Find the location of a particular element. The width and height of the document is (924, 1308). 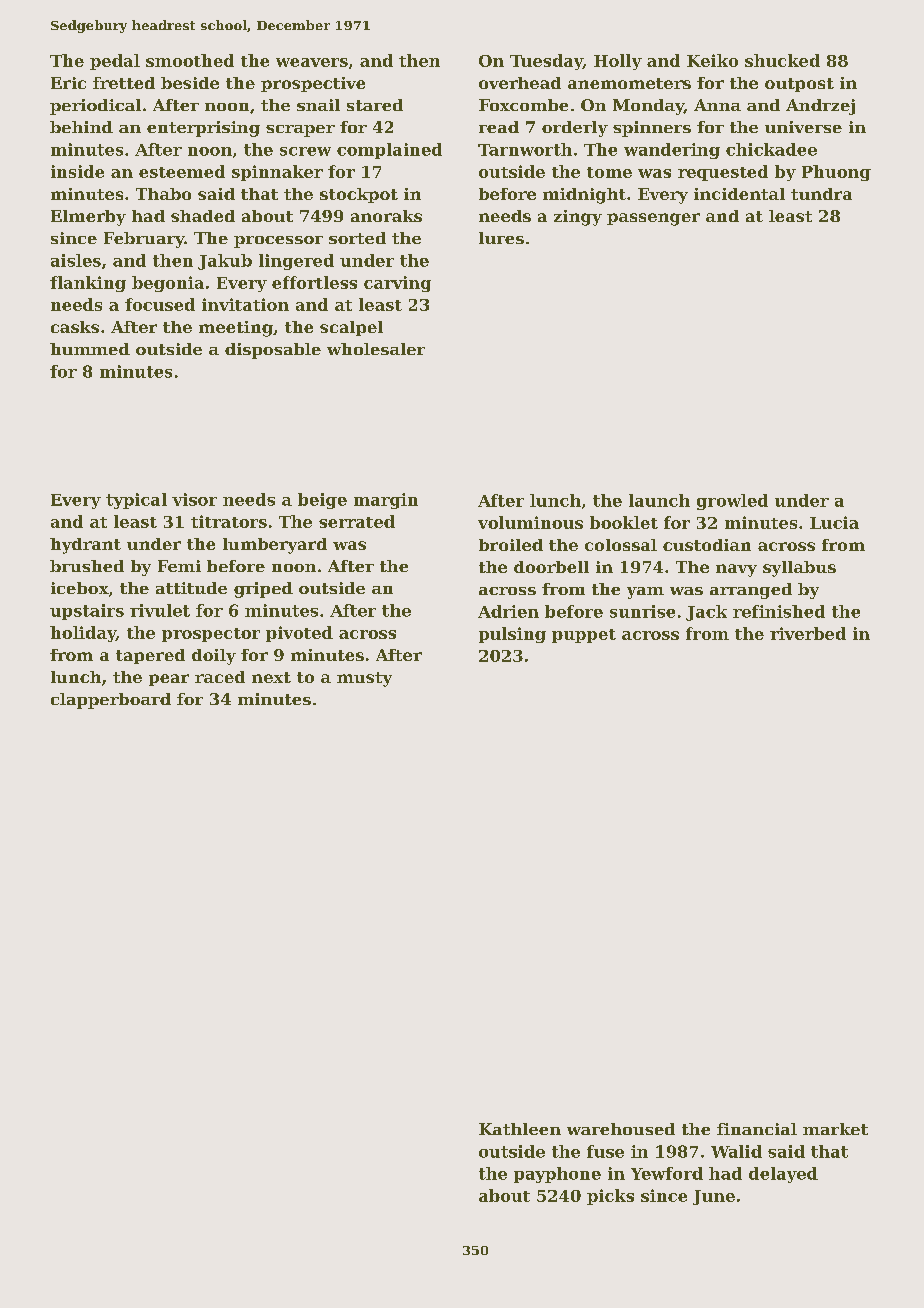

clapperboard is located at coordinates (111, 701).
